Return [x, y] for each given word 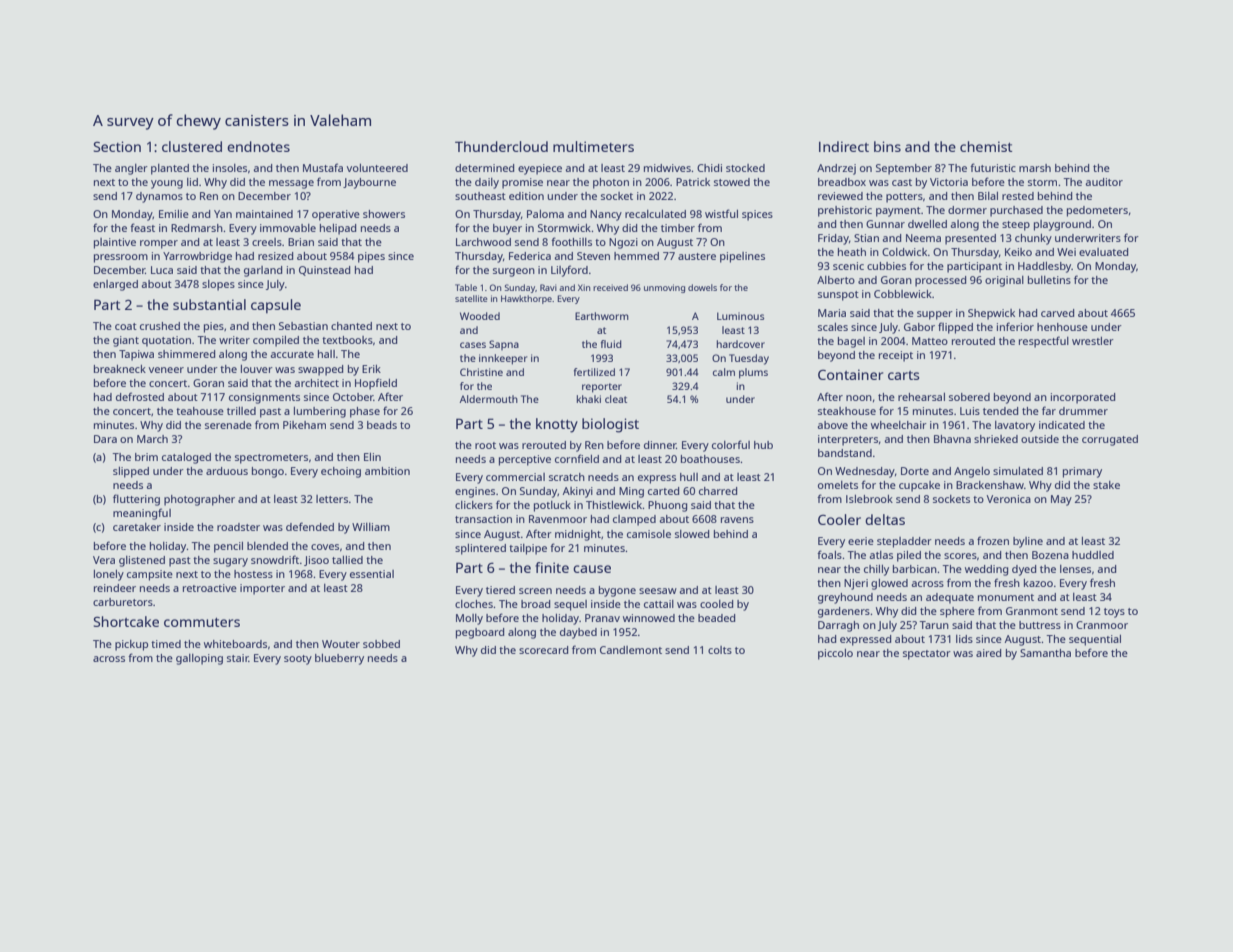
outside [1040, 439]
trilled [241, 411]
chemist [986, 146]
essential [372, 574]
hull [689, 477]
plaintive [115, 243]
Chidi [709, 168]
